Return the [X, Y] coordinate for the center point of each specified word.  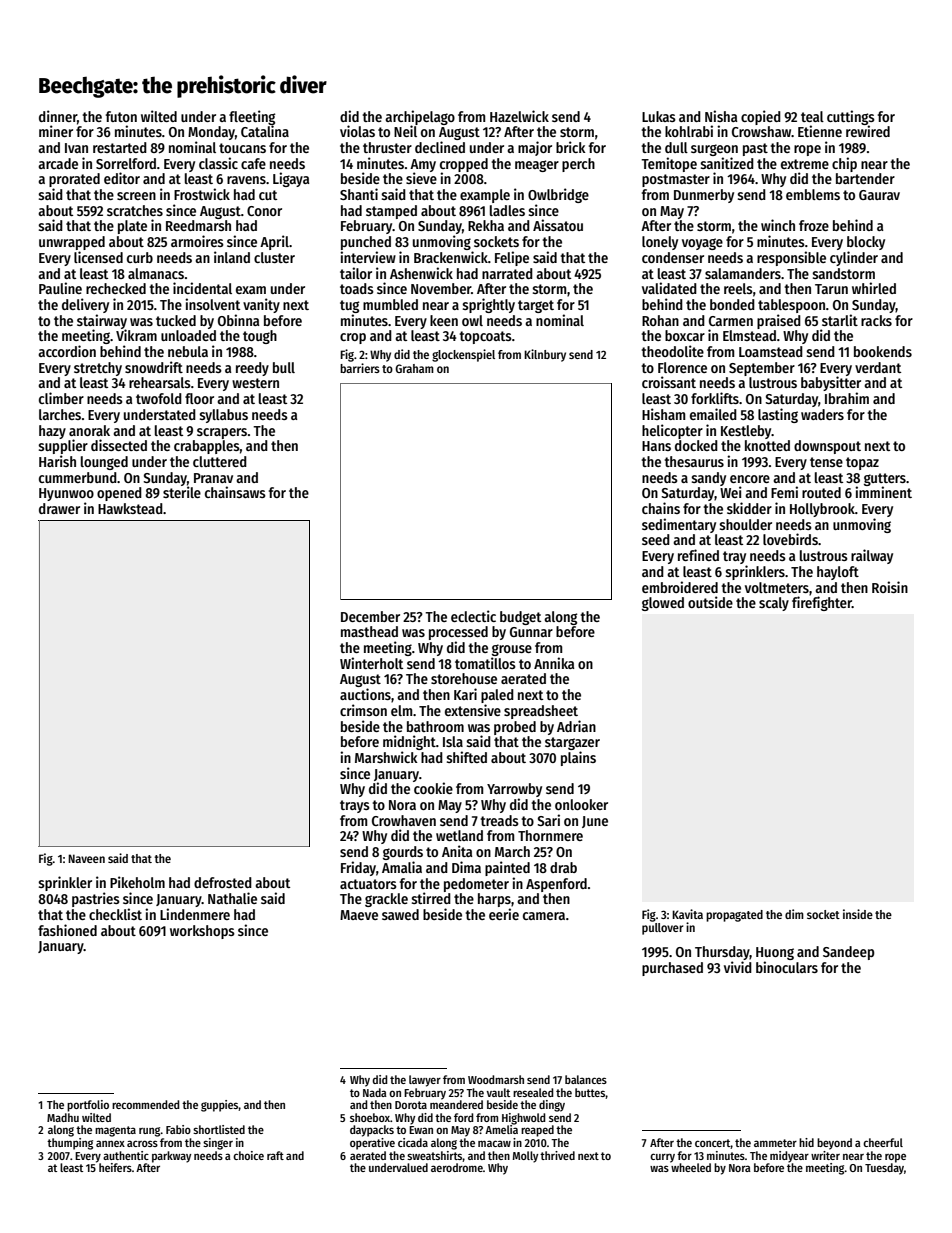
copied [761, 117]
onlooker [581, 804]
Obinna [238, 320]
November [441, 288]
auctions [365, 694]
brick [571, 147]
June [595, 822]
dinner [58, 116]
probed [515, 728]
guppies [220, 1106]
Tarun [831, 289]
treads [500, 820]
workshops [202, 932]
